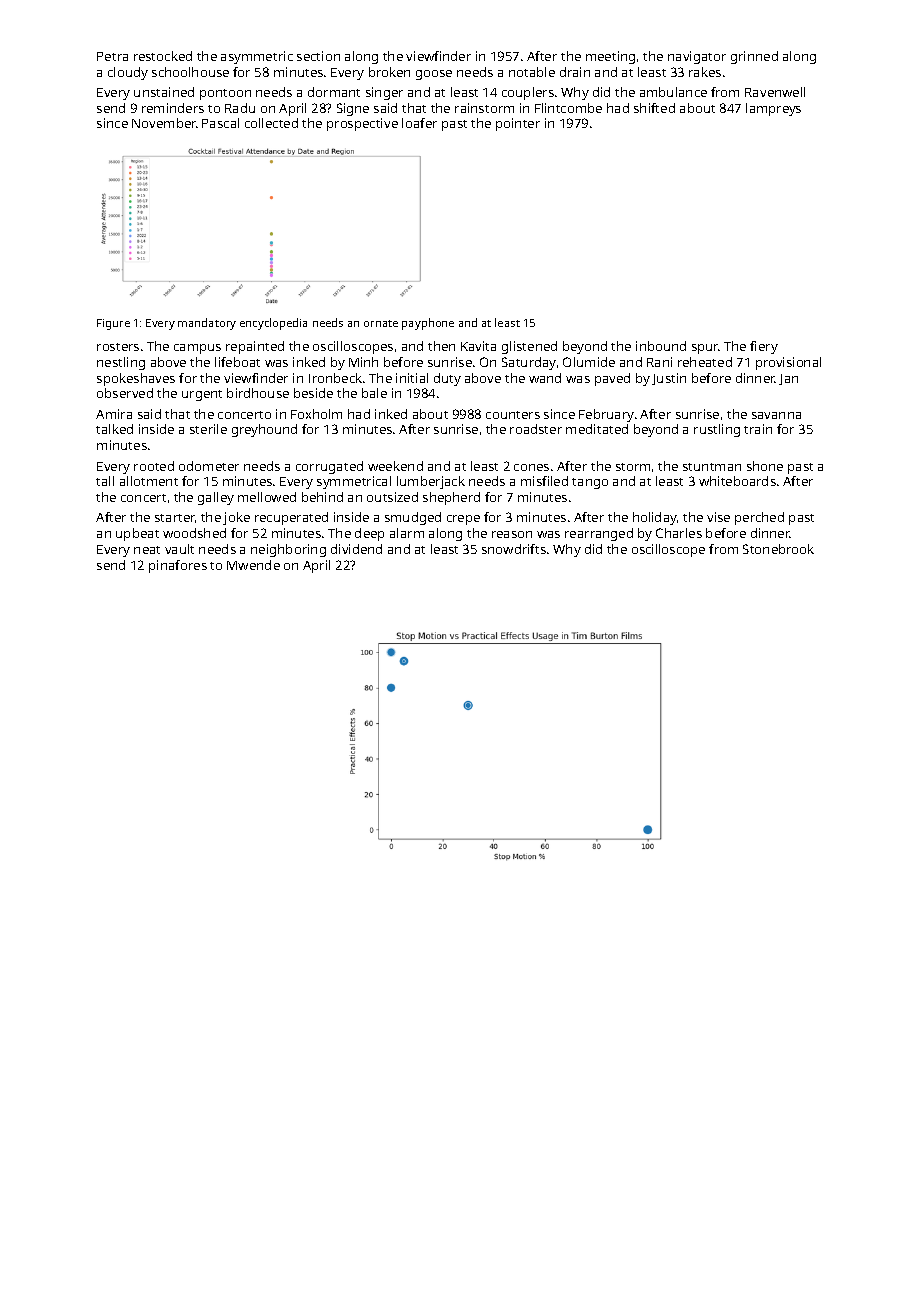  Describe the element at coordinates (778, 549) in the screenshot. I see `Stonebrook` at that location.
